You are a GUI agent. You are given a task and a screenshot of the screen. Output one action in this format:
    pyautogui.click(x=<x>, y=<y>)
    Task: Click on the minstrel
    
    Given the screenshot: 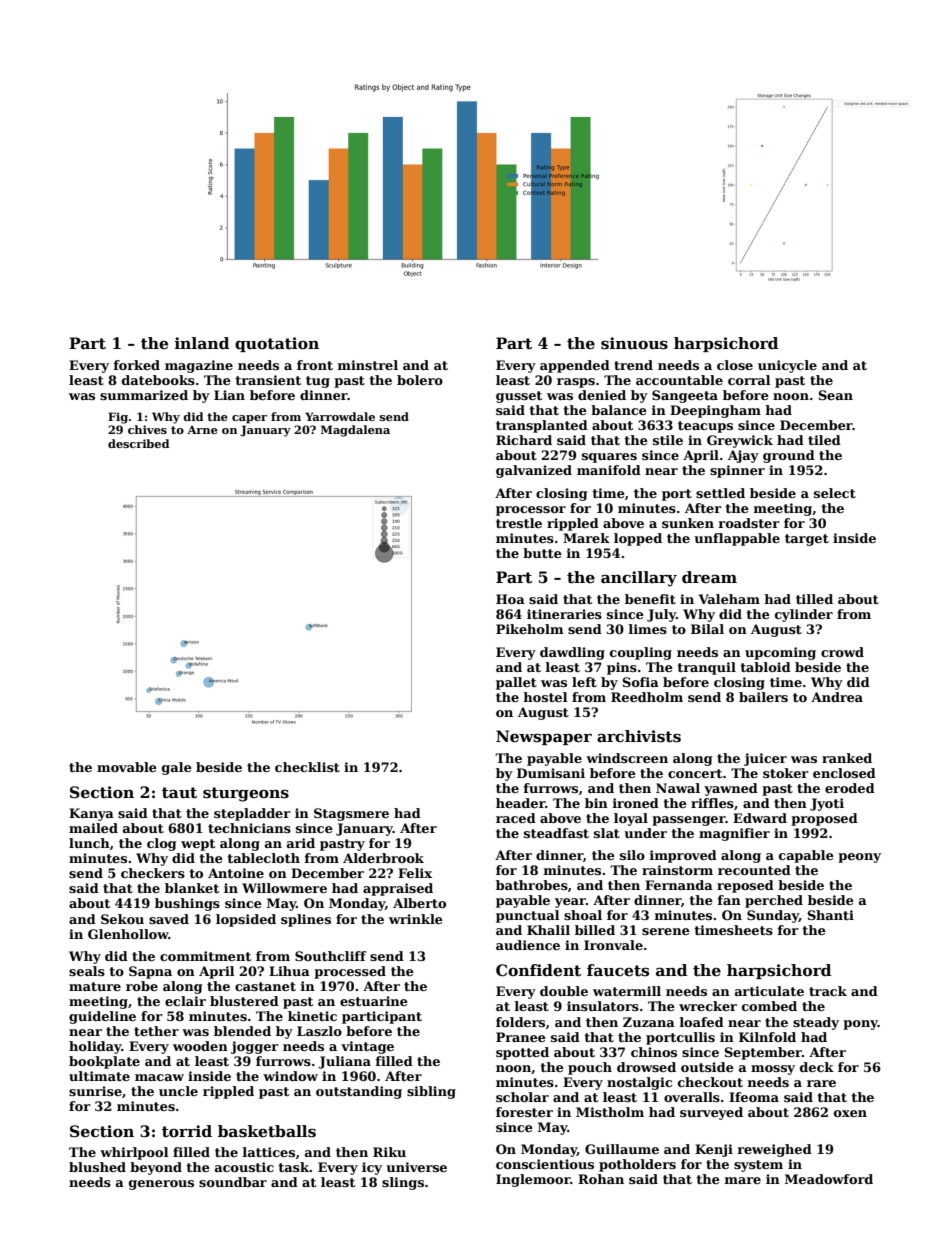 What is the action you would take?
    pyautogui.click(x=368, y=365)
